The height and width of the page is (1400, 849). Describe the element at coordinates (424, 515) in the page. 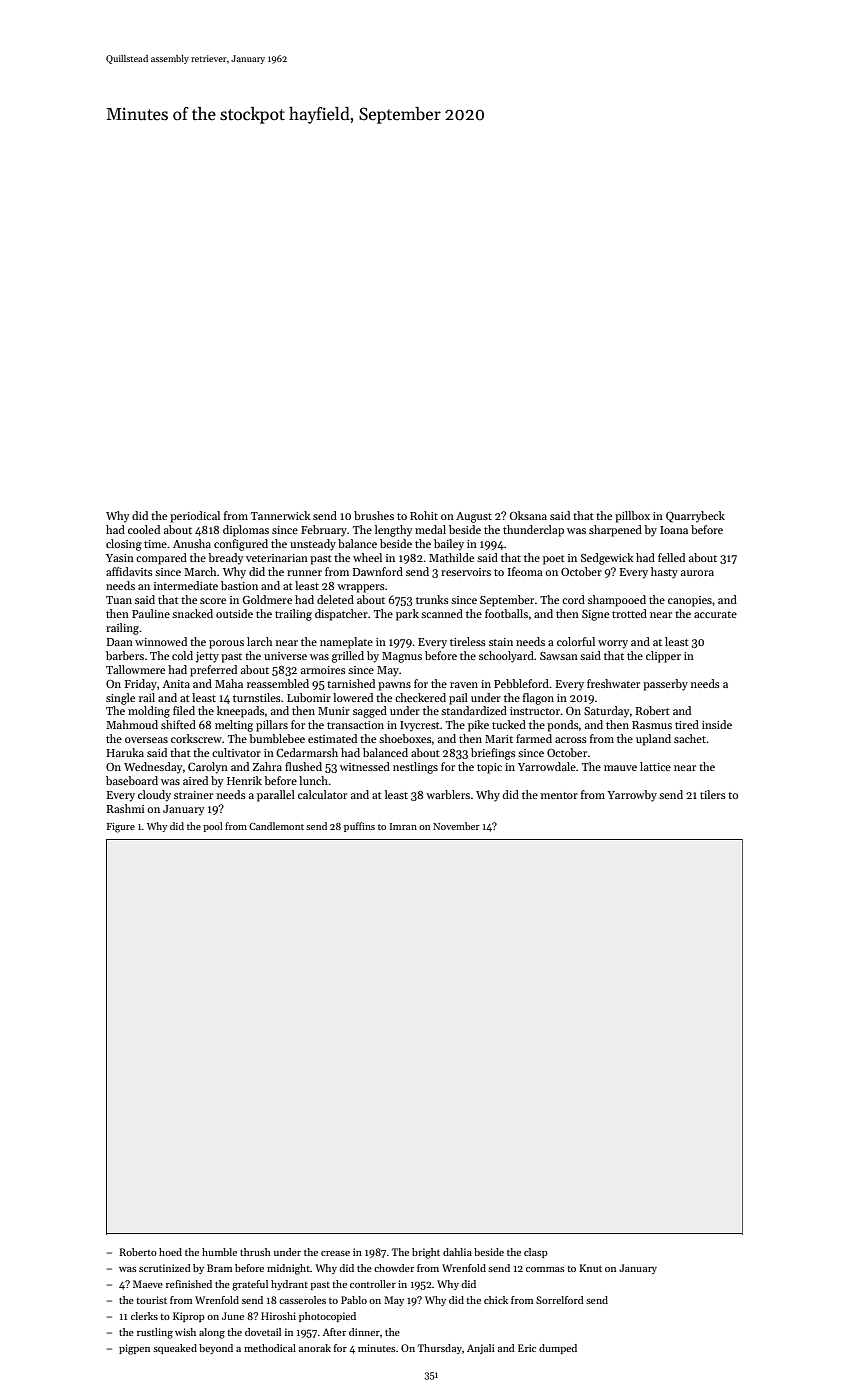

I see `Rohit` at that location.
